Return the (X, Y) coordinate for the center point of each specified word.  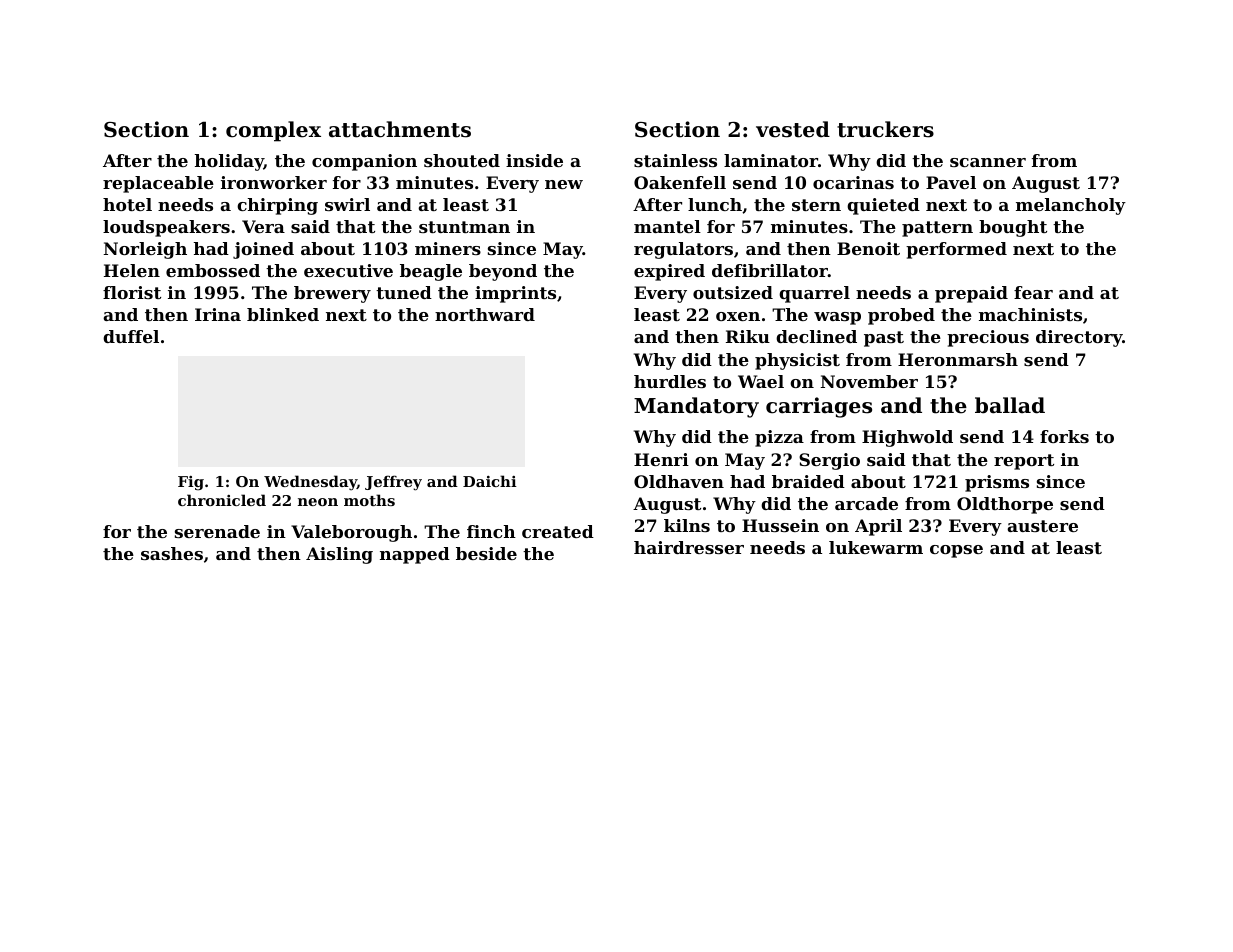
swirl (347, 204)
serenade (217, 531)
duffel (131, 336)
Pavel (951, 182)
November (869, 381)
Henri (661, 459)
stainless (675, 160)
